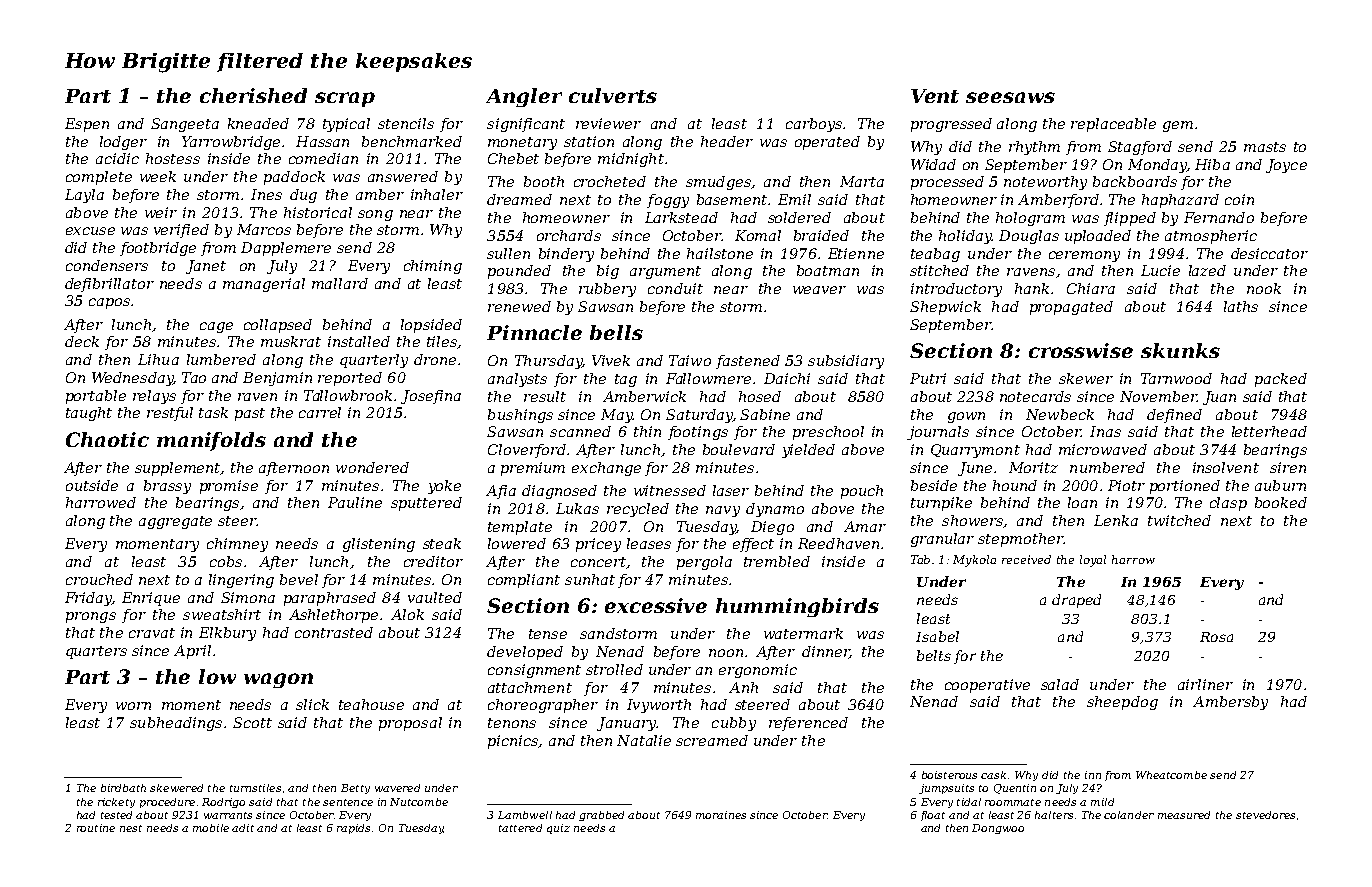  What do you see at coordinates (513, 158) in the page?
I see `Chebet` at bounding box center [513, 158].
